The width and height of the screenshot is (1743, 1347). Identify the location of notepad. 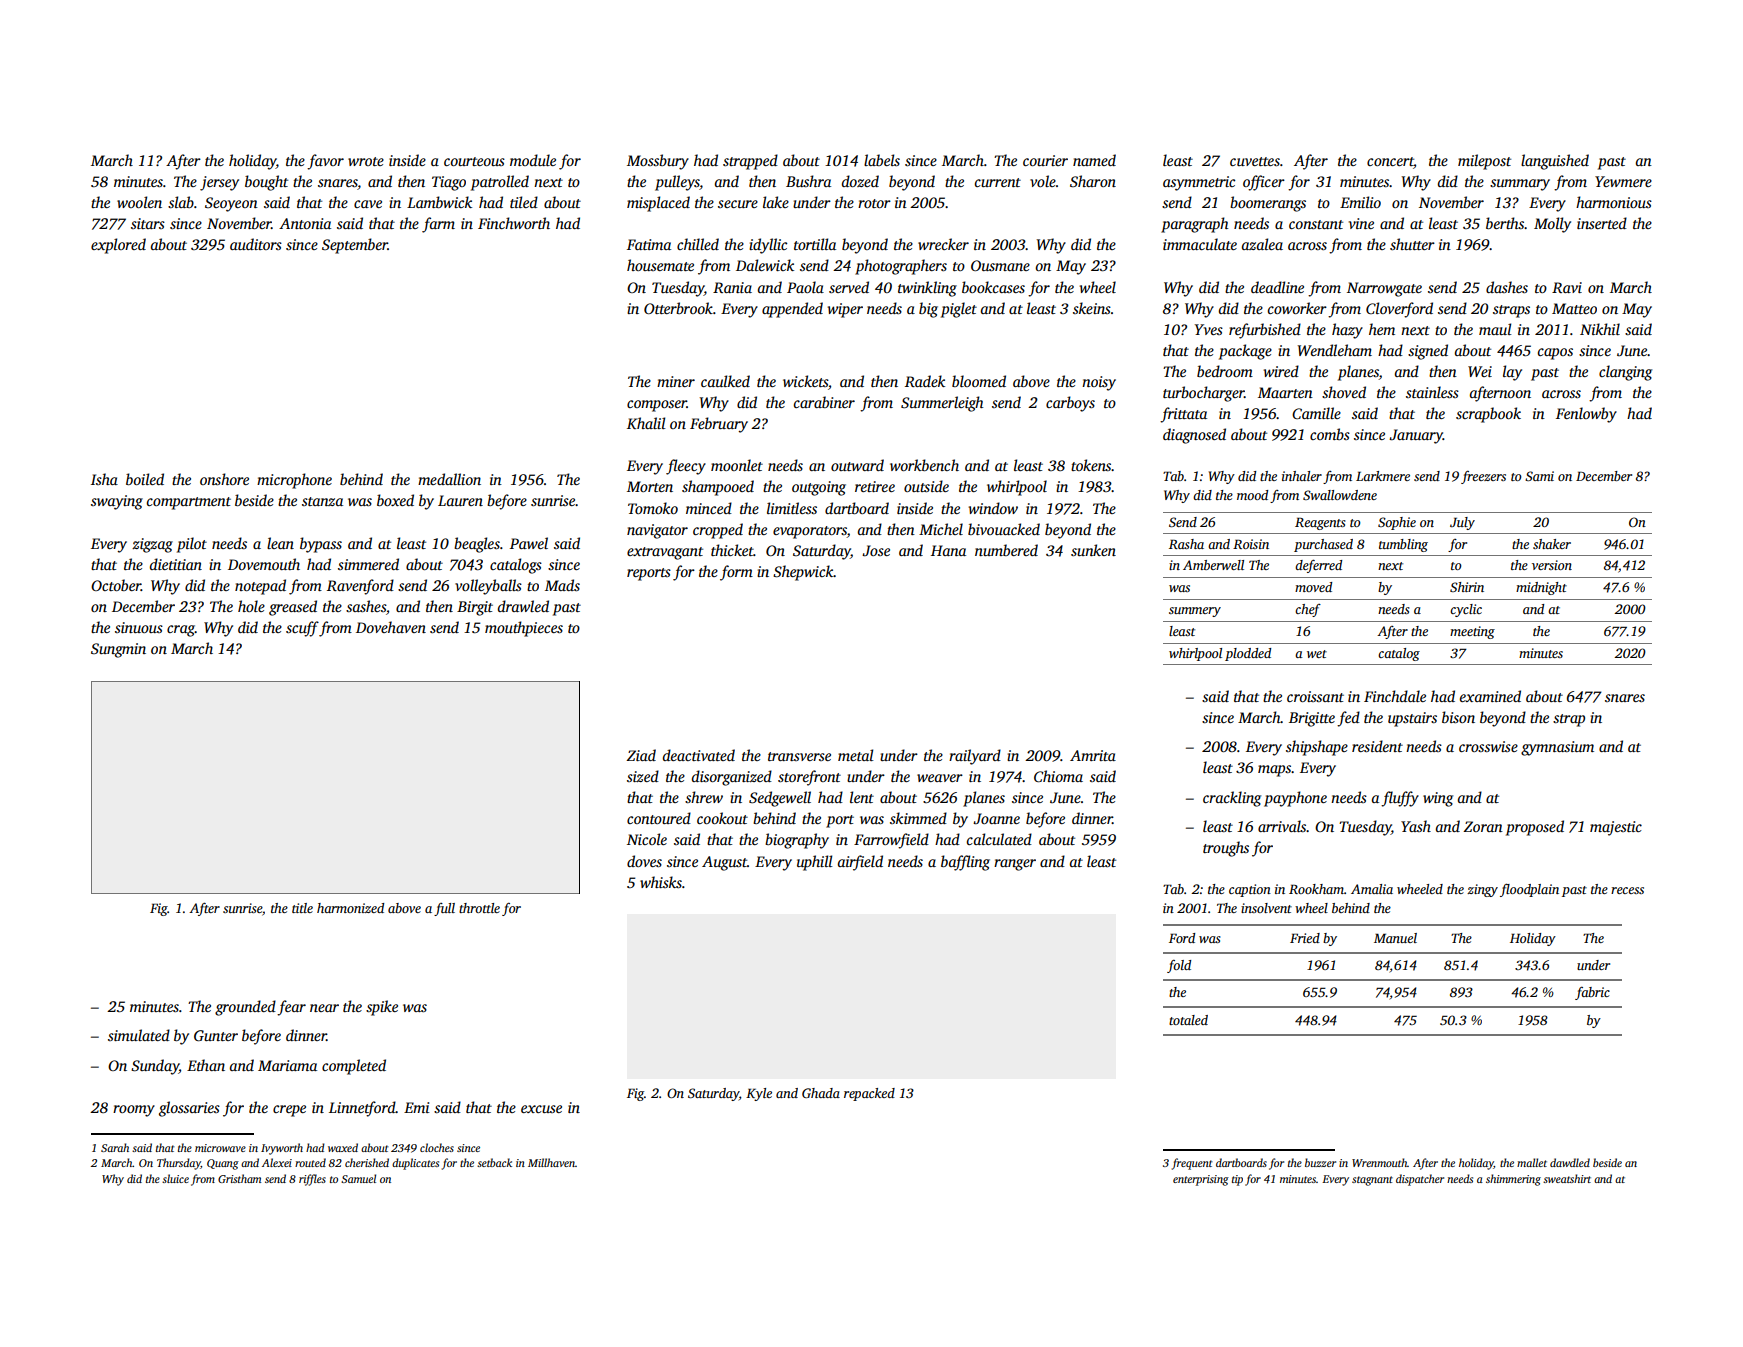
(260, 587).
